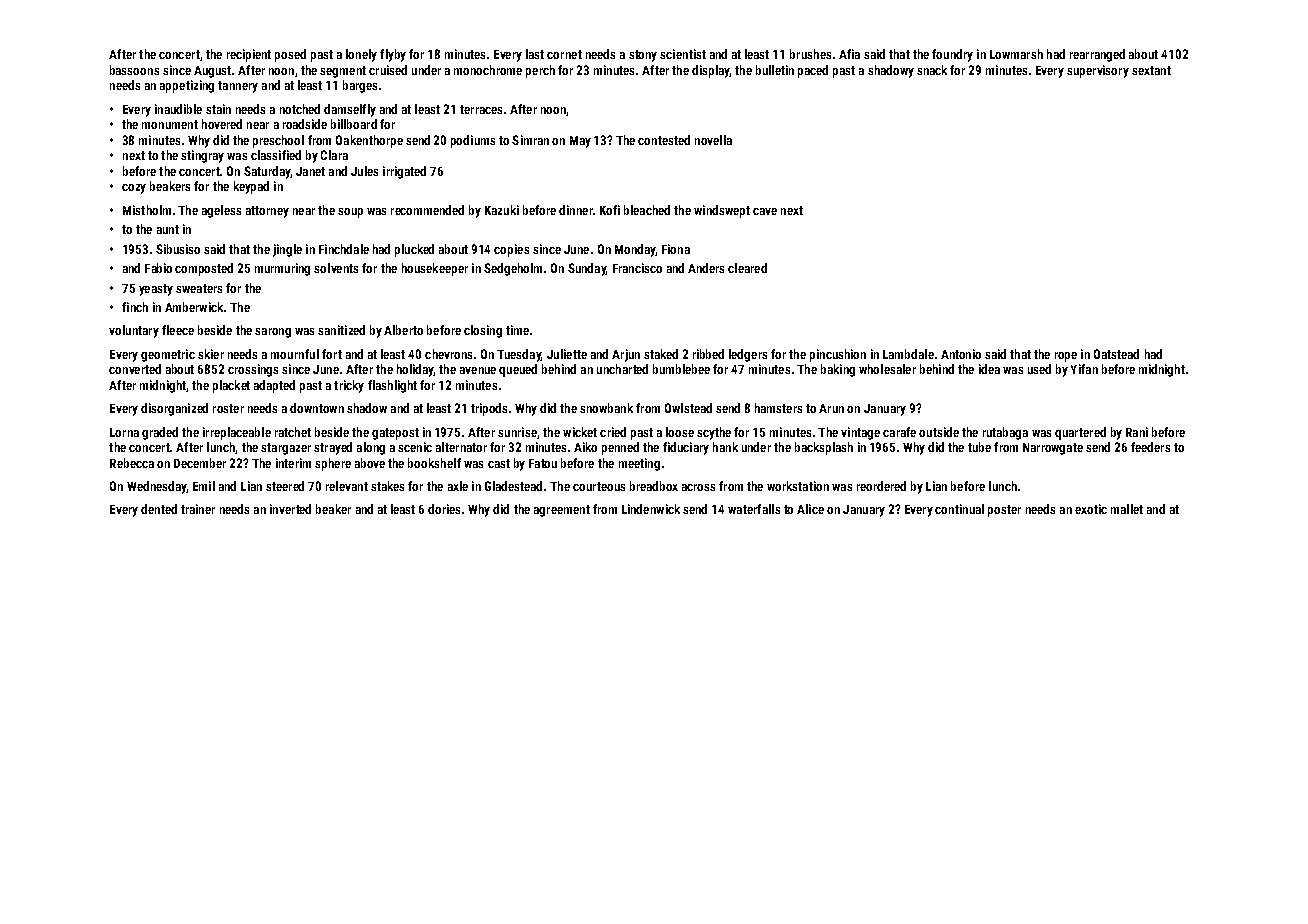 This document has width=1308, height=924. I want to click on closing, so click(483, 331).
